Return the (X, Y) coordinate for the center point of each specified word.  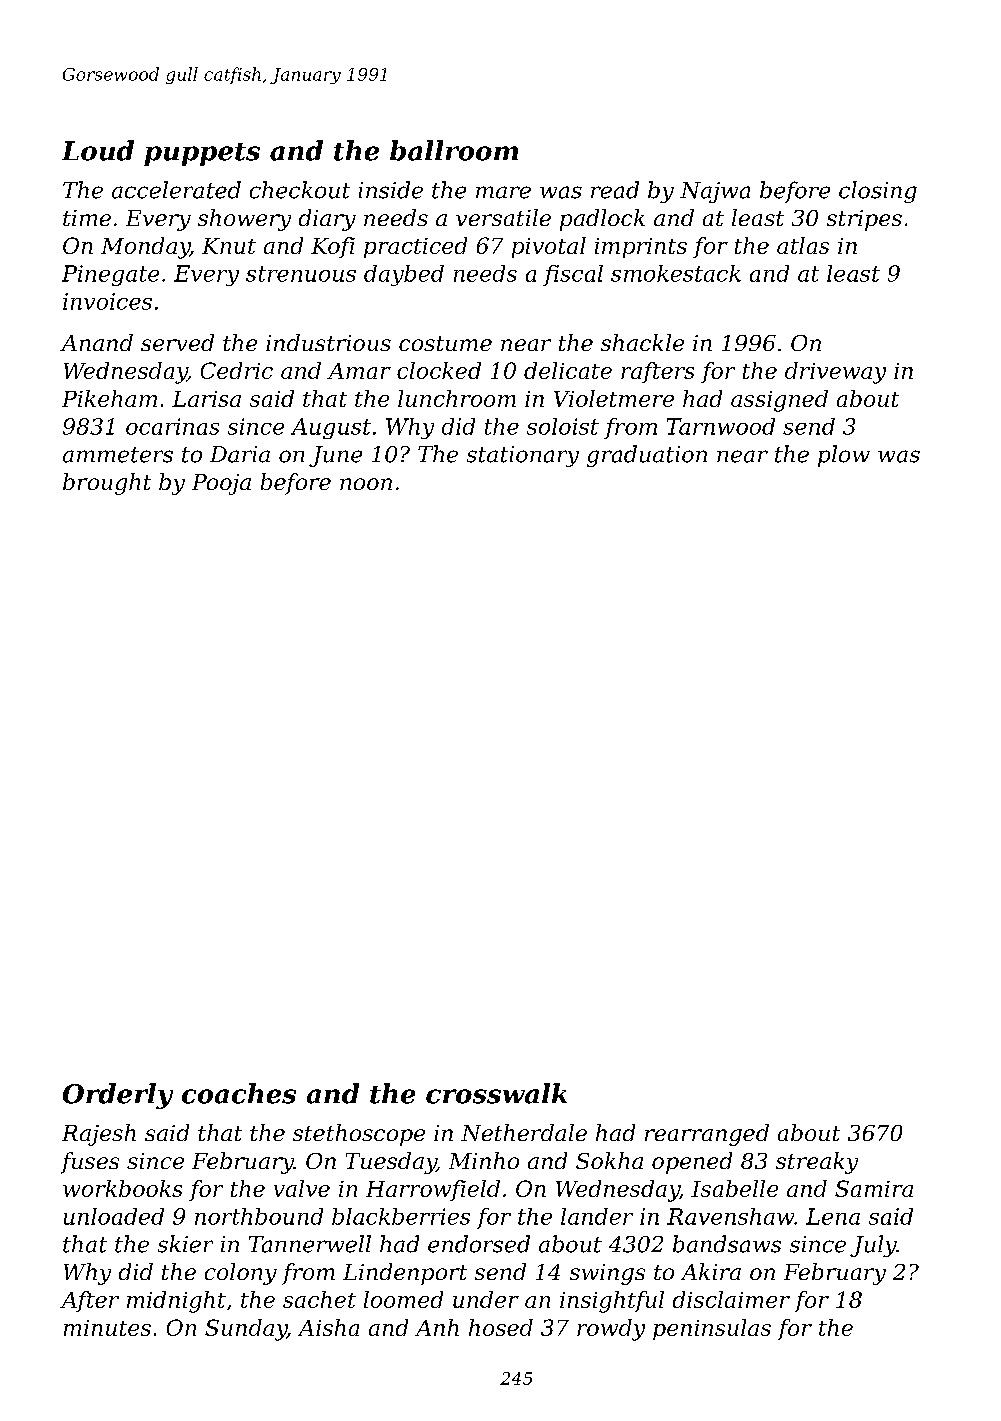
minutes (107, 1328)
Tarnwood (721, 426)
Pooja (221, 484)
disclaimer (731, 1299)
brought (107, 484)
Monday (145, 248)
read (615, 190)
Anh (437, 1327)
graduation (647, 456)
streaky (817, 1163)
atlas (803, 245)
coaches (239, 1093)
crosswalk (496, 1093)
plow (844, 456)
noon (366, 484)
